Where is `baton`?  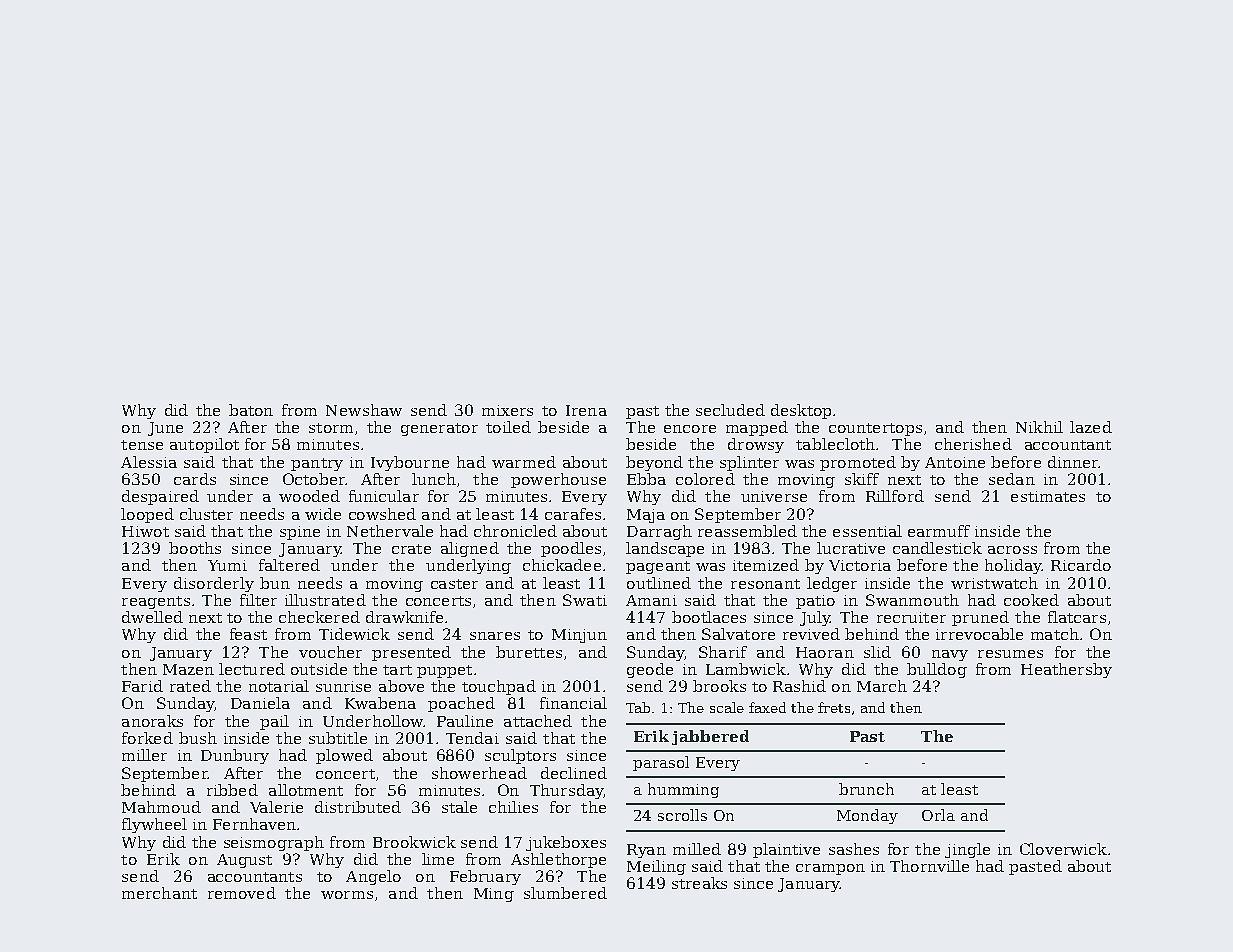
baton is located at coordinates (251, 410).
